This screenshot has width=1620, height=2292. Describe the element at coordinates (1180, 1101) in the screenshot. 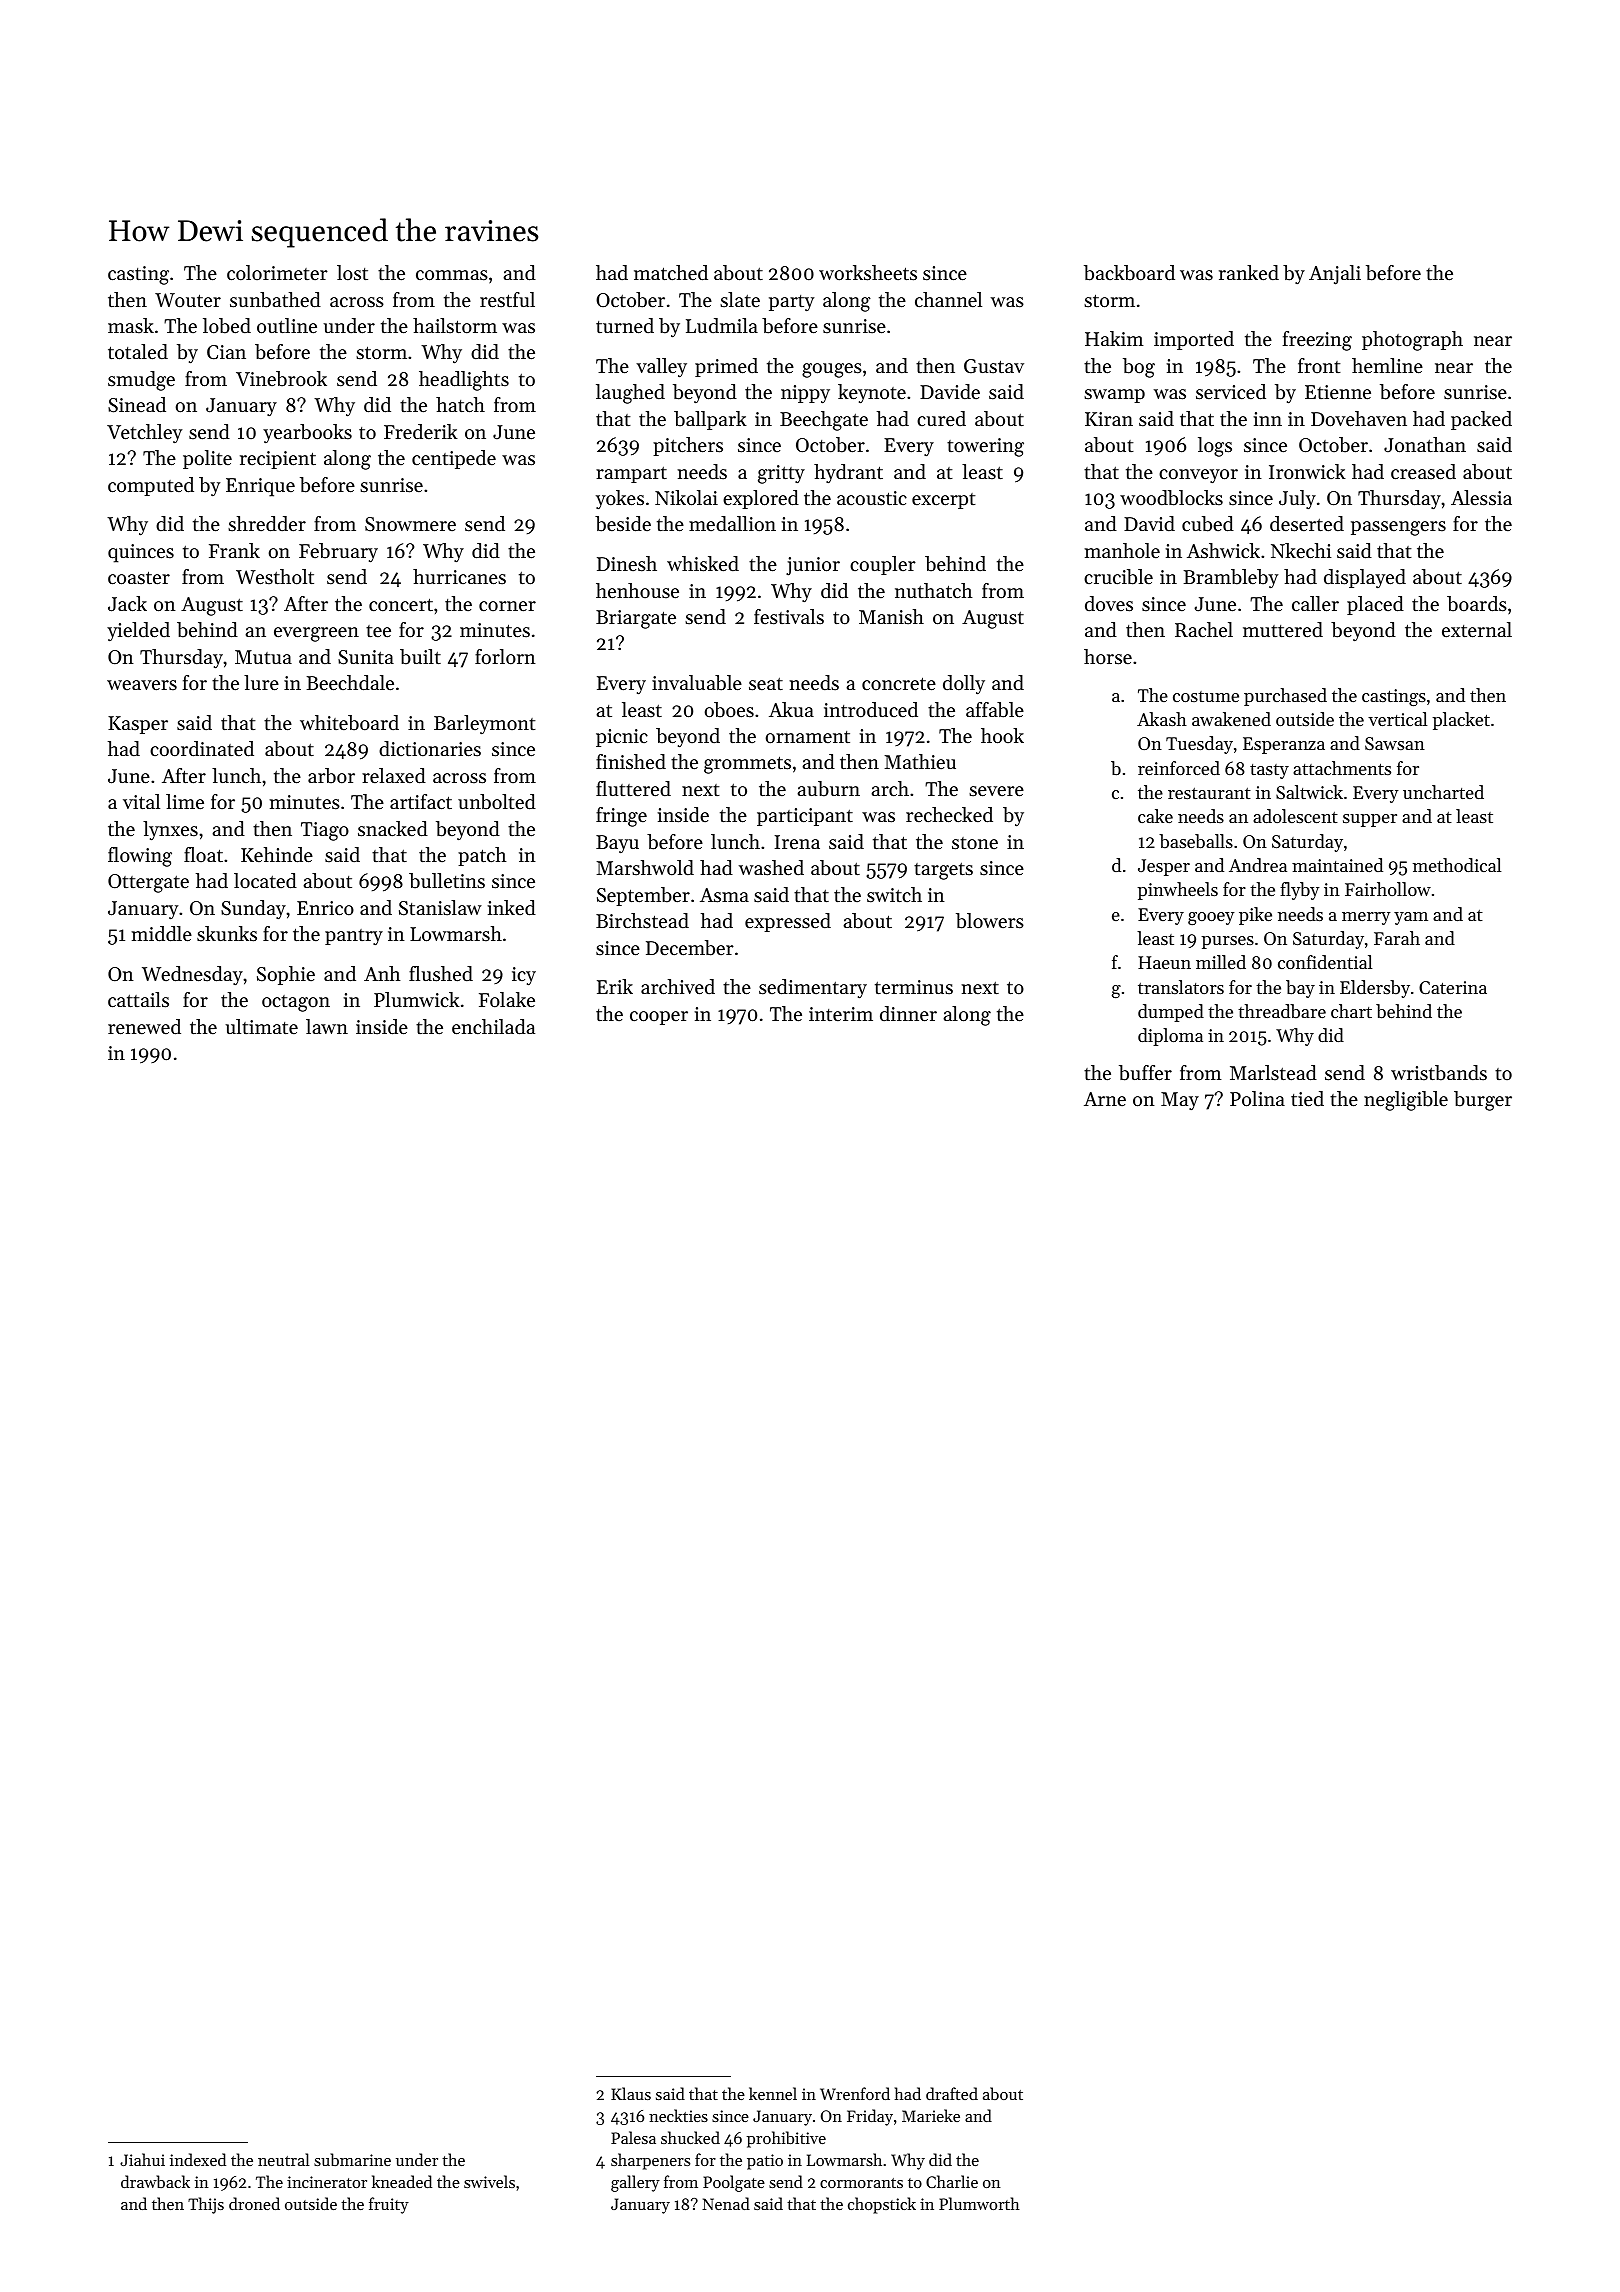

I see `May` at that location.
